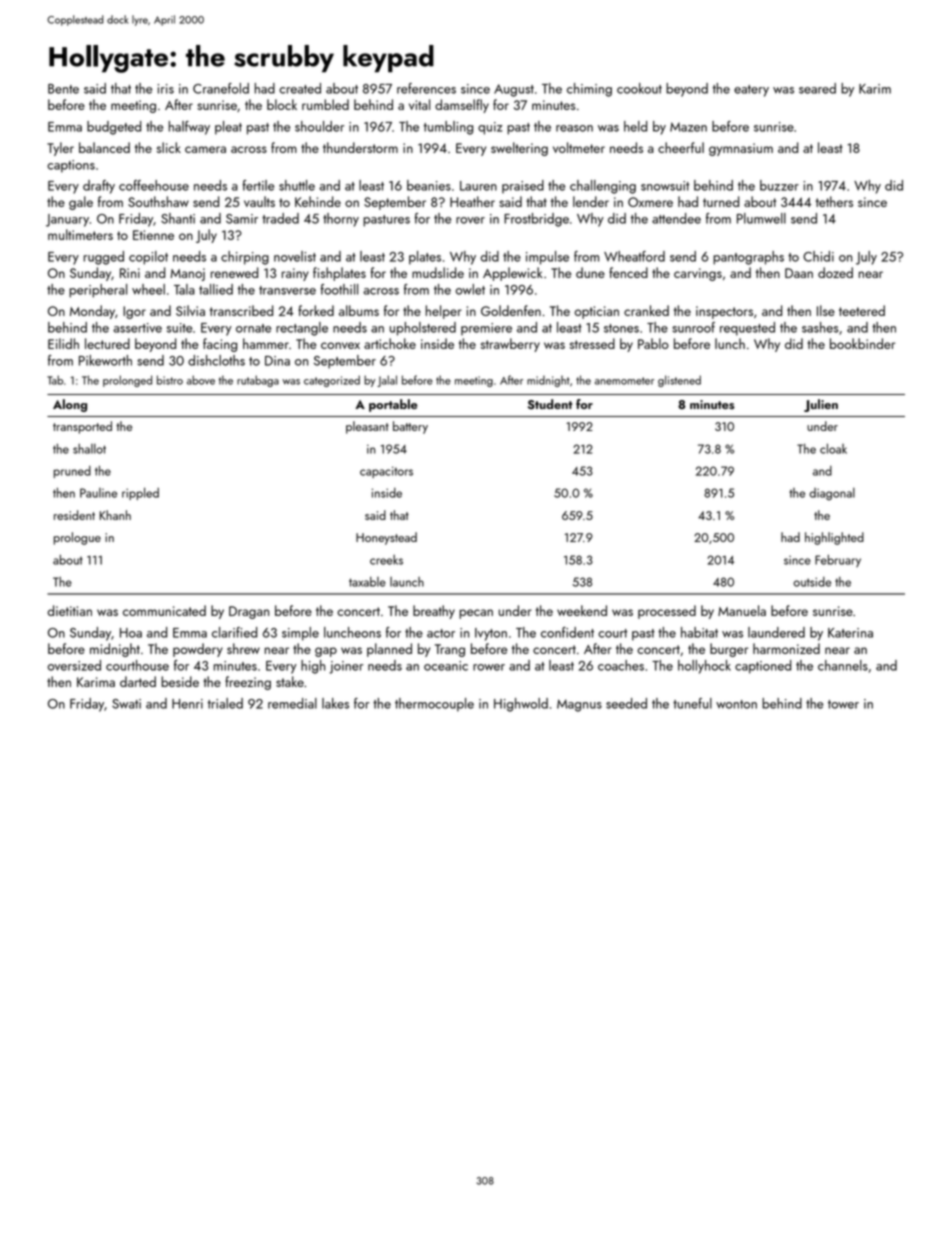 This screenshot has width=952, height=1233. What do you see at coordinates (234, 632) in the screenshot?
I see `clarified` at bounding box center [234, 632].
